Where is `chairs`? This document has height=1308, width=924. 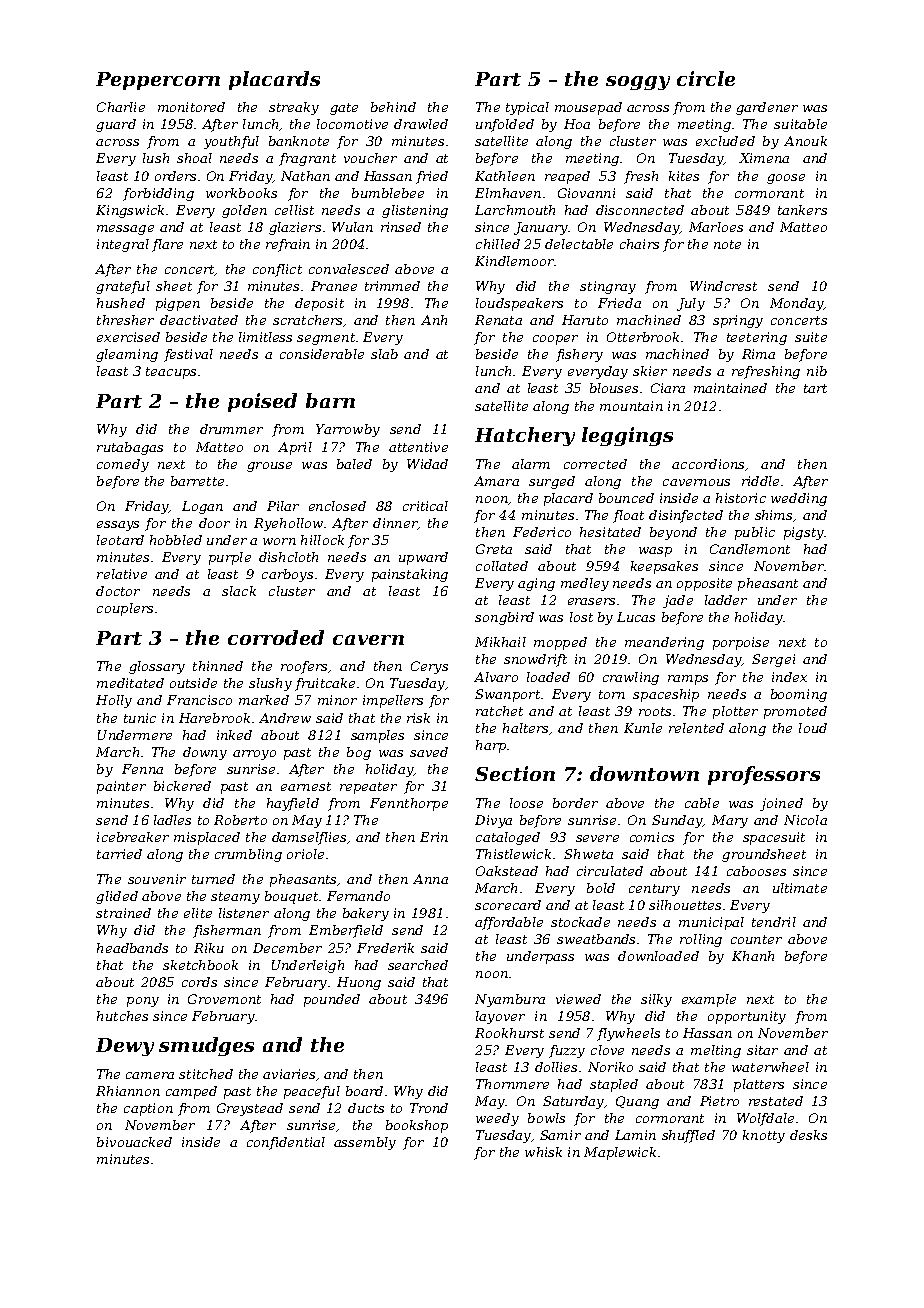
chairs is located at coordinates (639, 244).
